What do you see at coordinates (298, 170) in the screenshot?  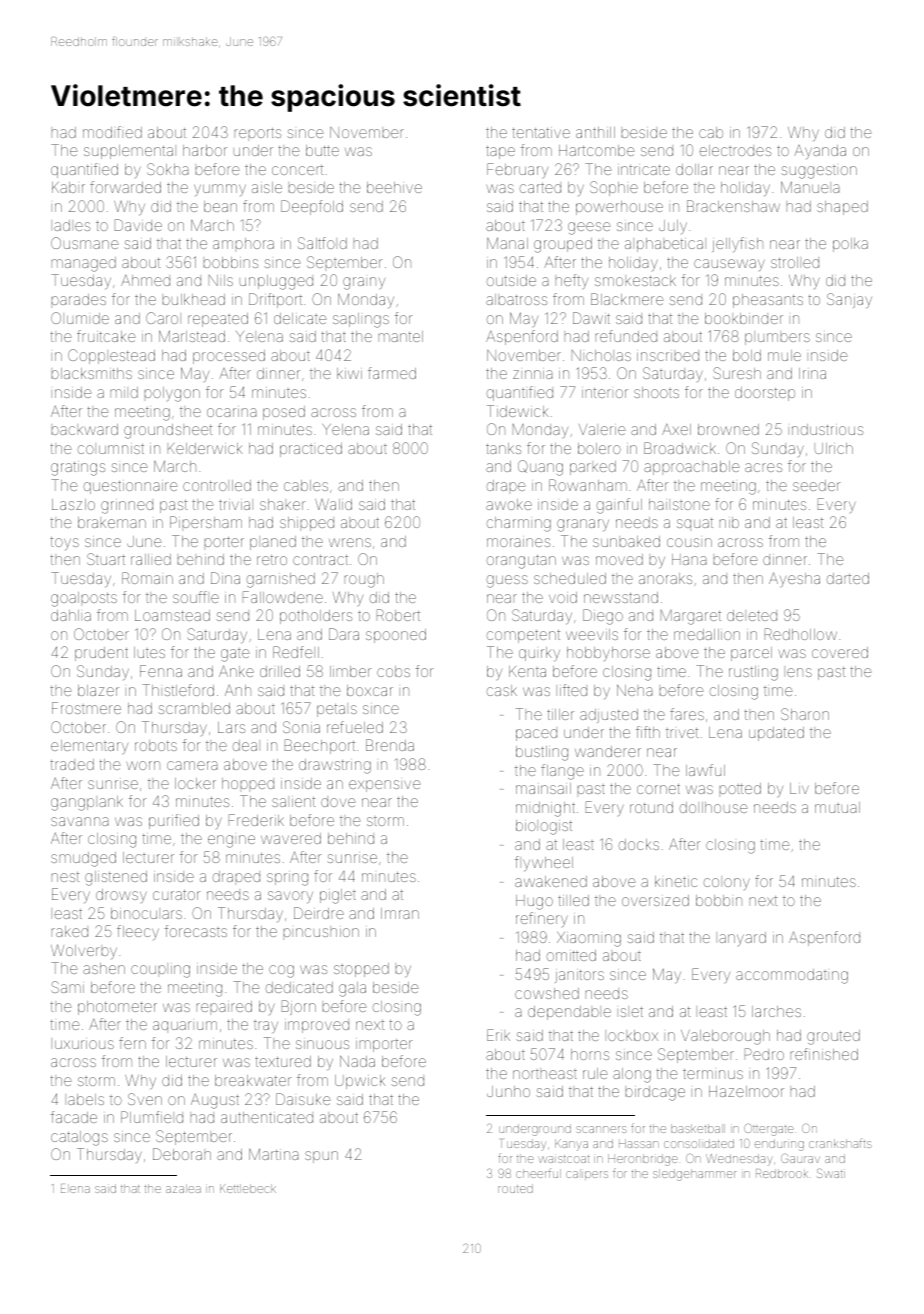 I see `concert` at bounding box center [298, 170].
